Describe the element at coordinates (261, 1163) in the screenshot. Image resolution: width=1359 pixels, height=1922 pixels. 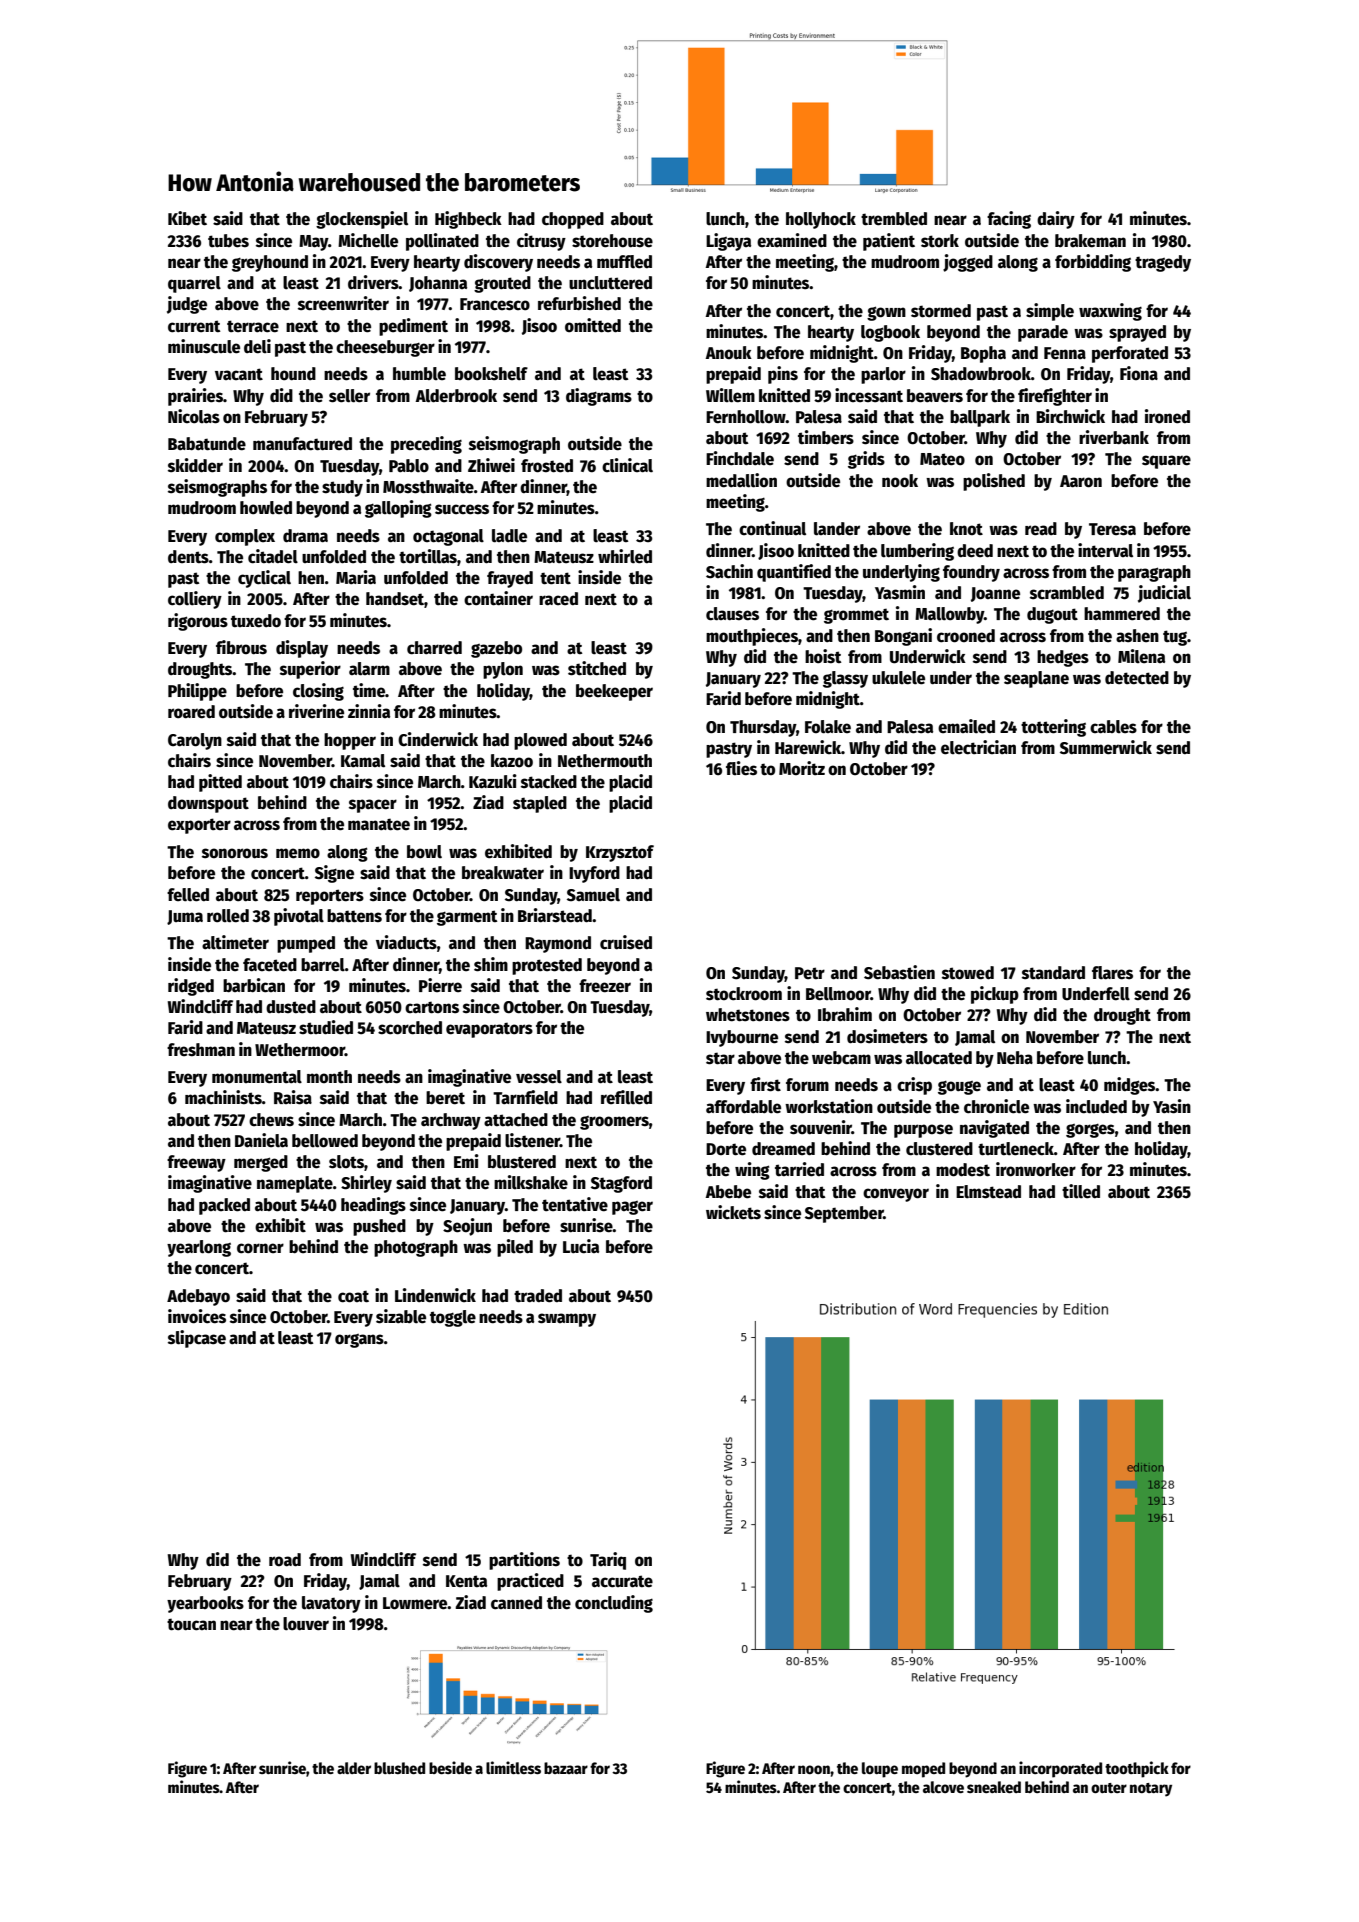
I see `merged` at that location.
